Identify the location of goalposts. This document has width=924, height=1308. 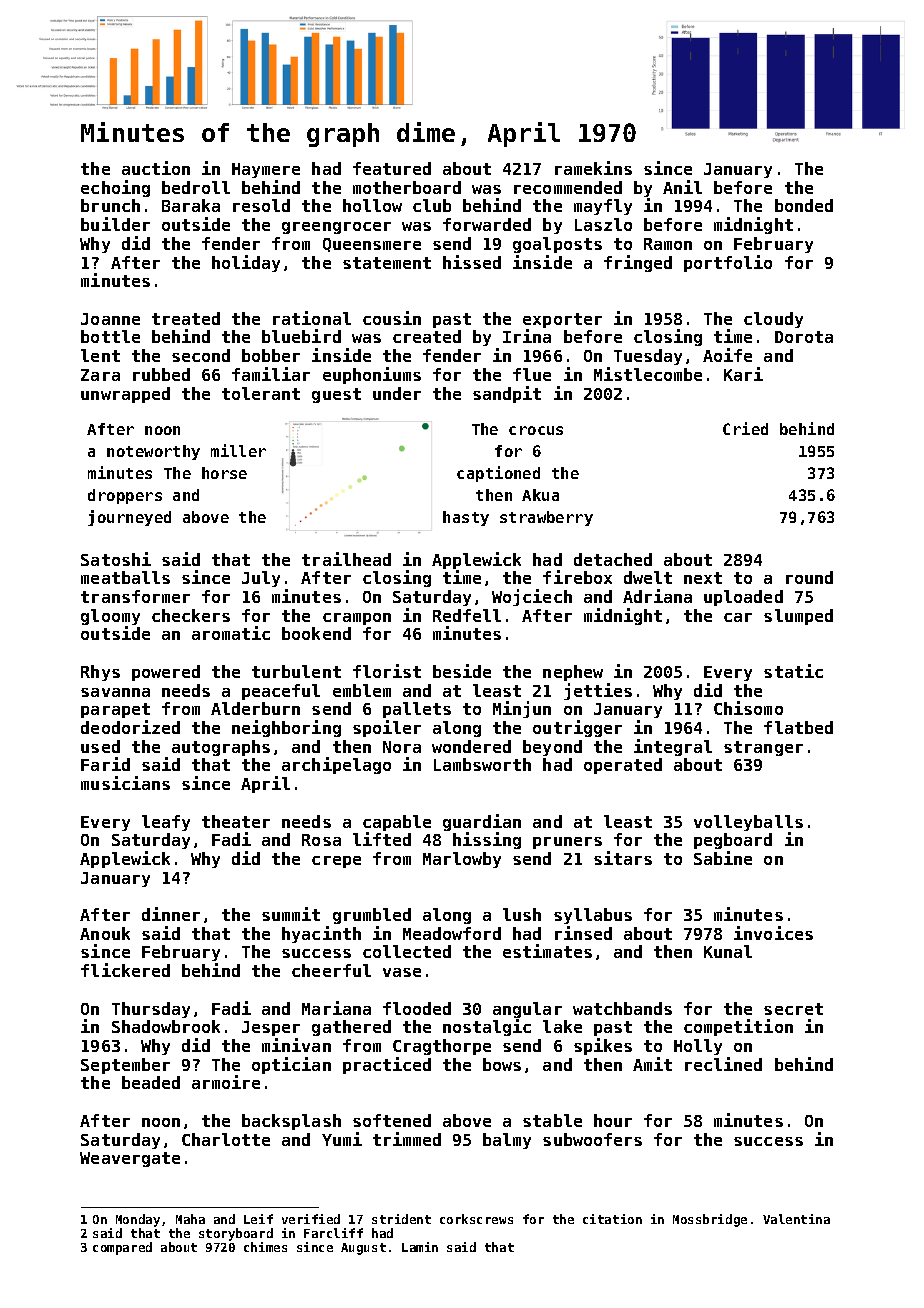
(557, 245).
